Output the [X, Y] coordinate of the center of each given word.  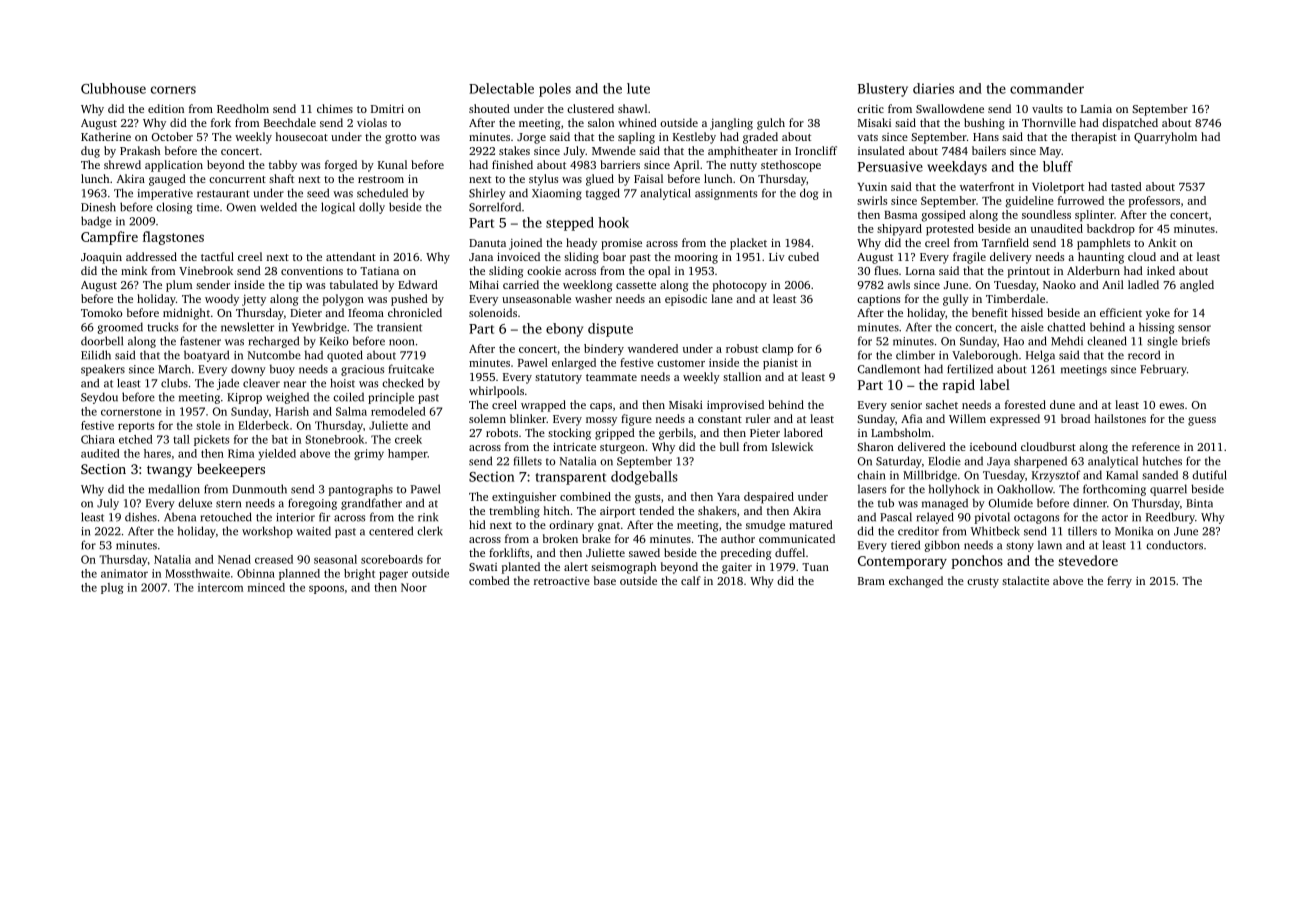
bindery [604, 350]
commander [1047, 88]
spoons [326, 589]
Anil [1113, 284]
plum [179, 286]
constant [720, 419]
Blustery [883, 90]
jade [228, 384]
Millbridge [930, 476]
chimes [335, 108]
